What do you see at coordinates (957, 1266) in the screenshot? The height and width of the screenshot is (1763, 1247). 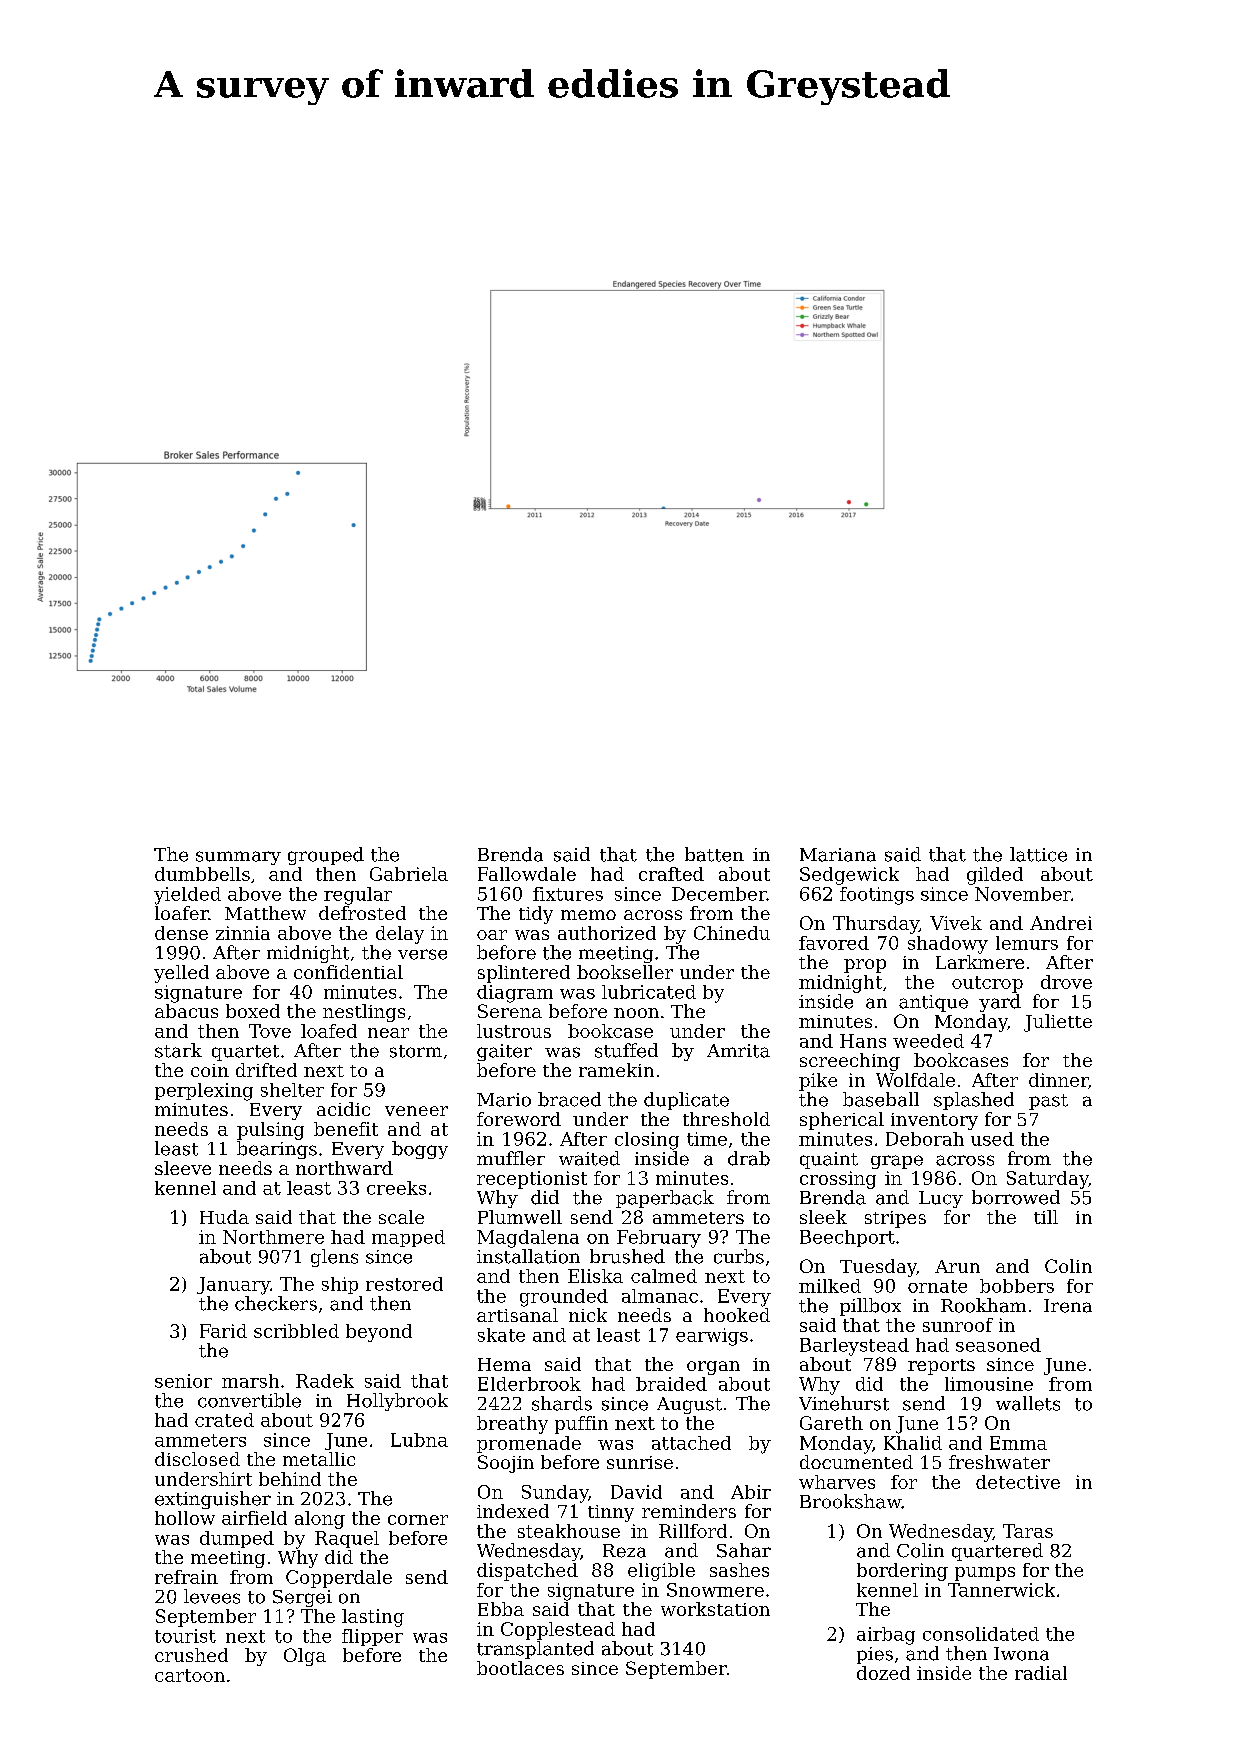 I see `Arun` at bounding box center [957, 1266].
